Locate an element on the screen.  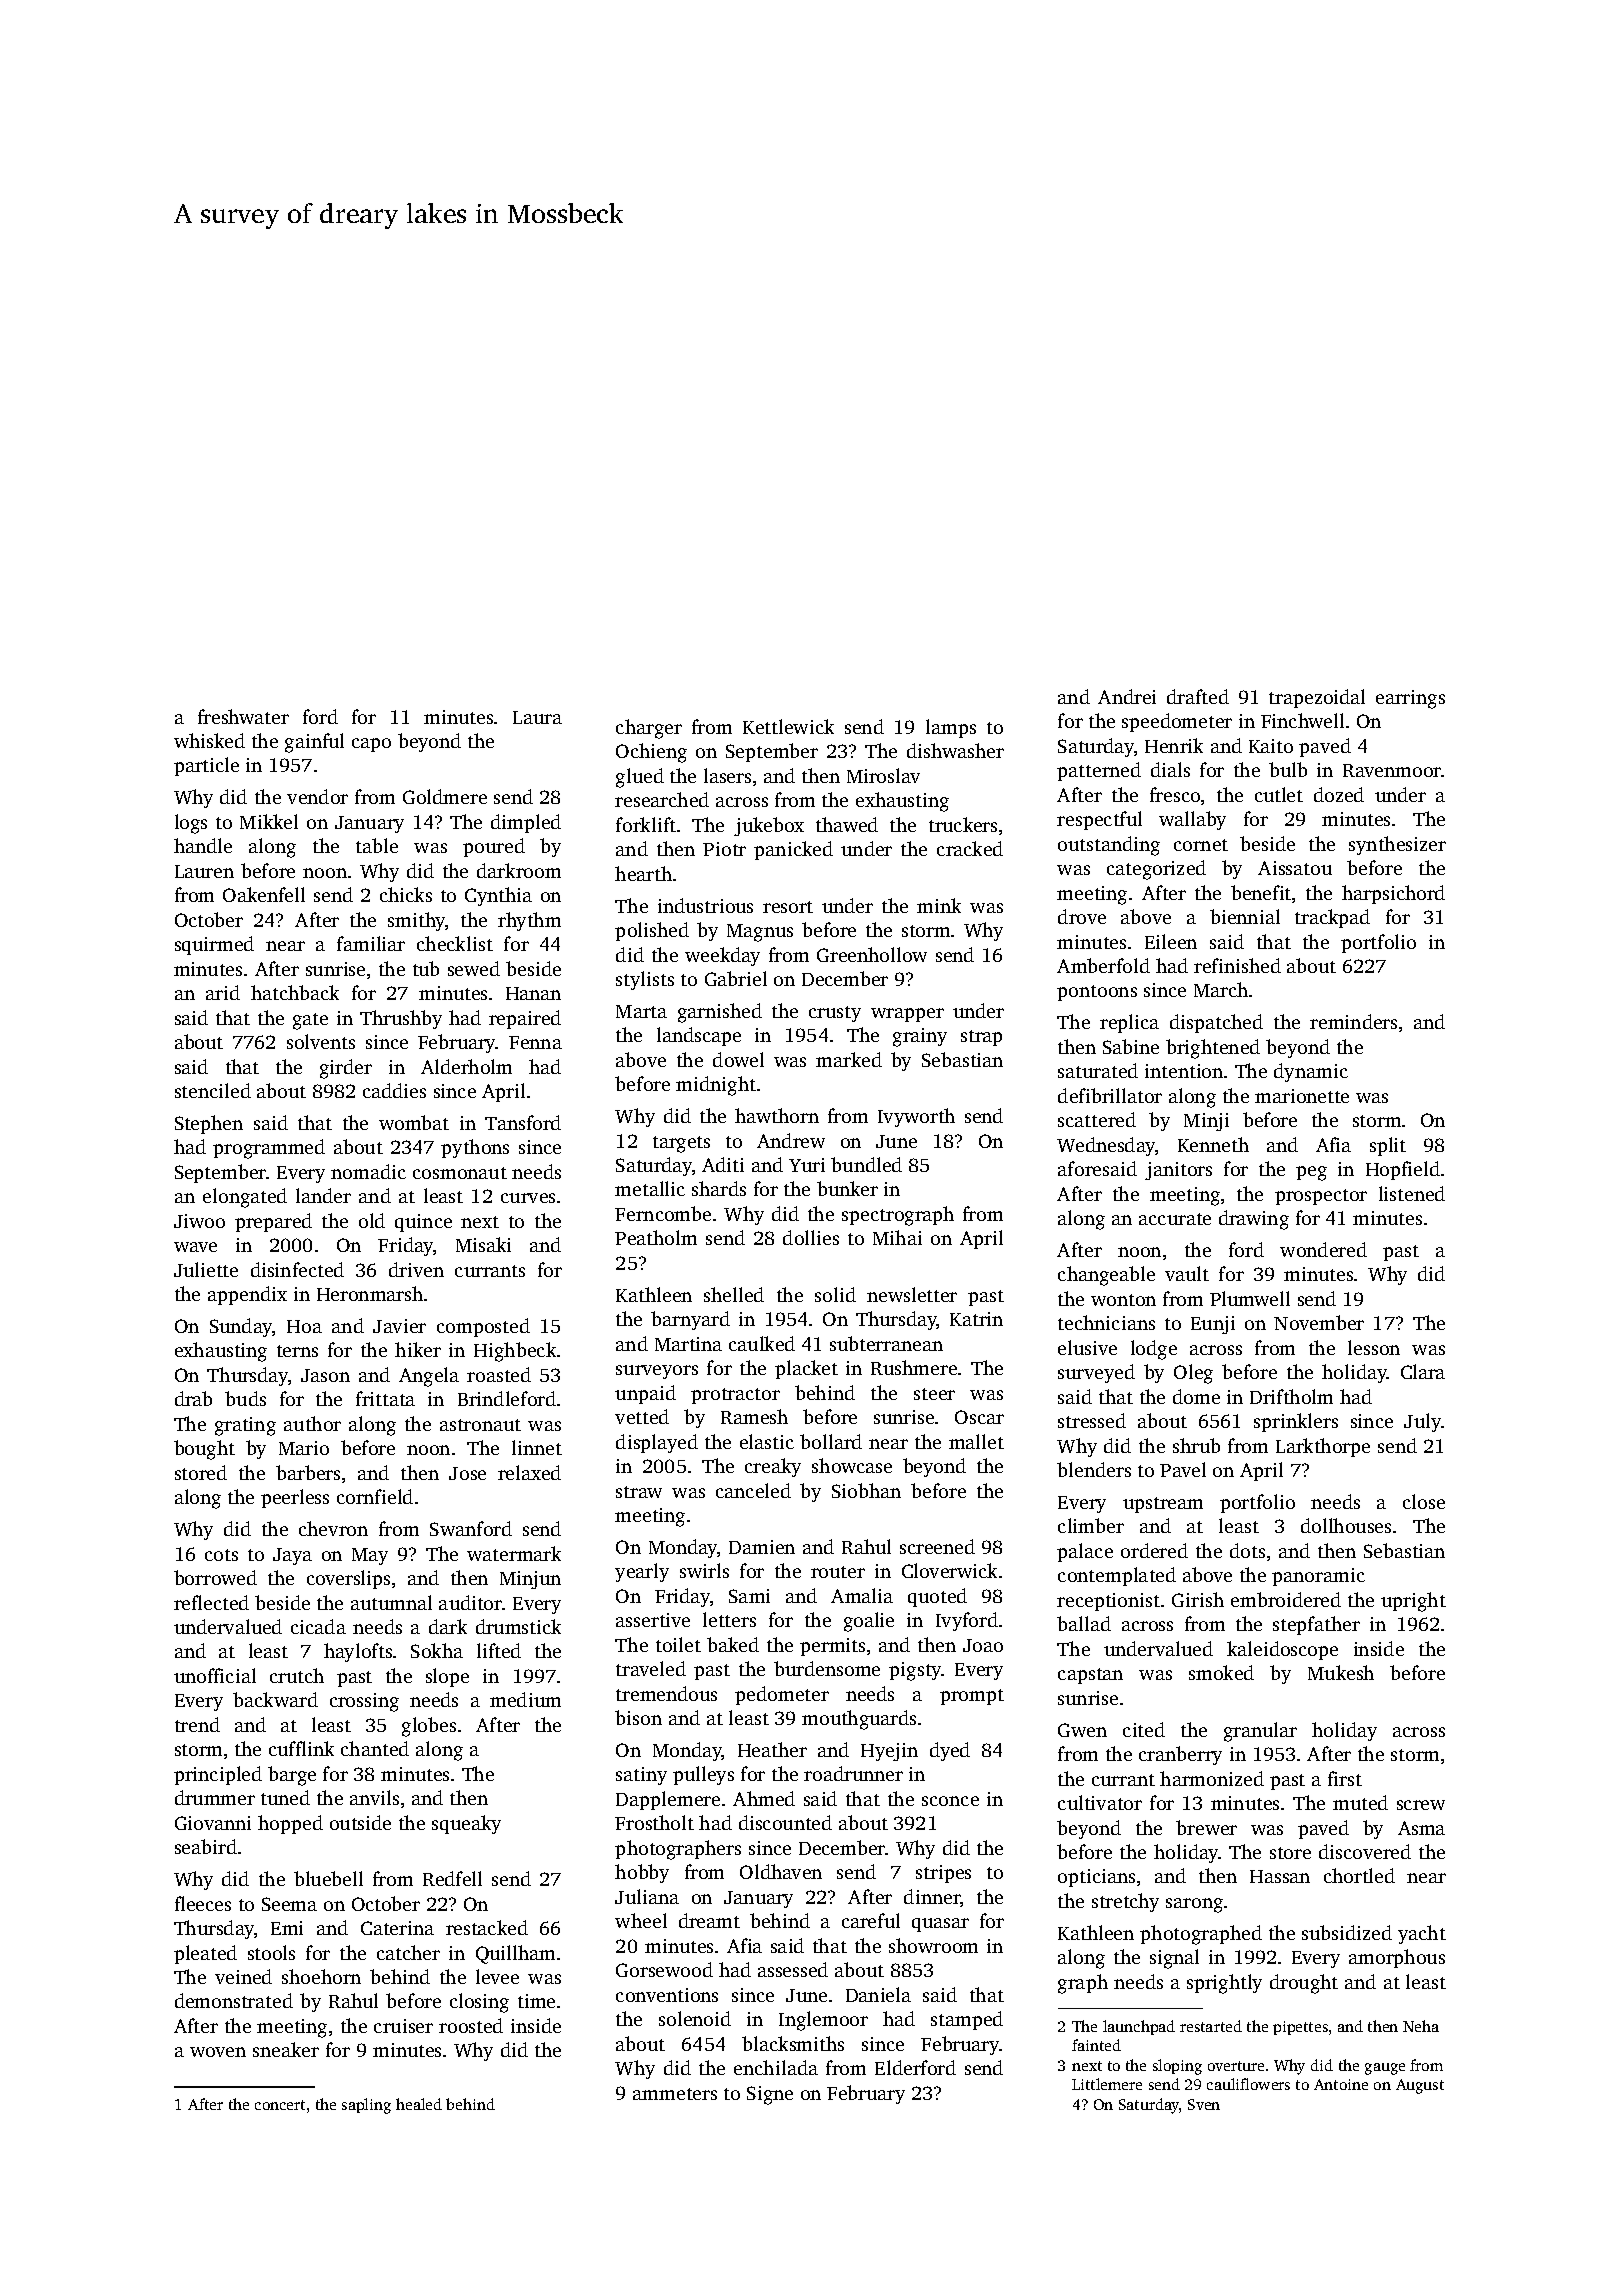
anvils is located at coordinates (374, 1797).
